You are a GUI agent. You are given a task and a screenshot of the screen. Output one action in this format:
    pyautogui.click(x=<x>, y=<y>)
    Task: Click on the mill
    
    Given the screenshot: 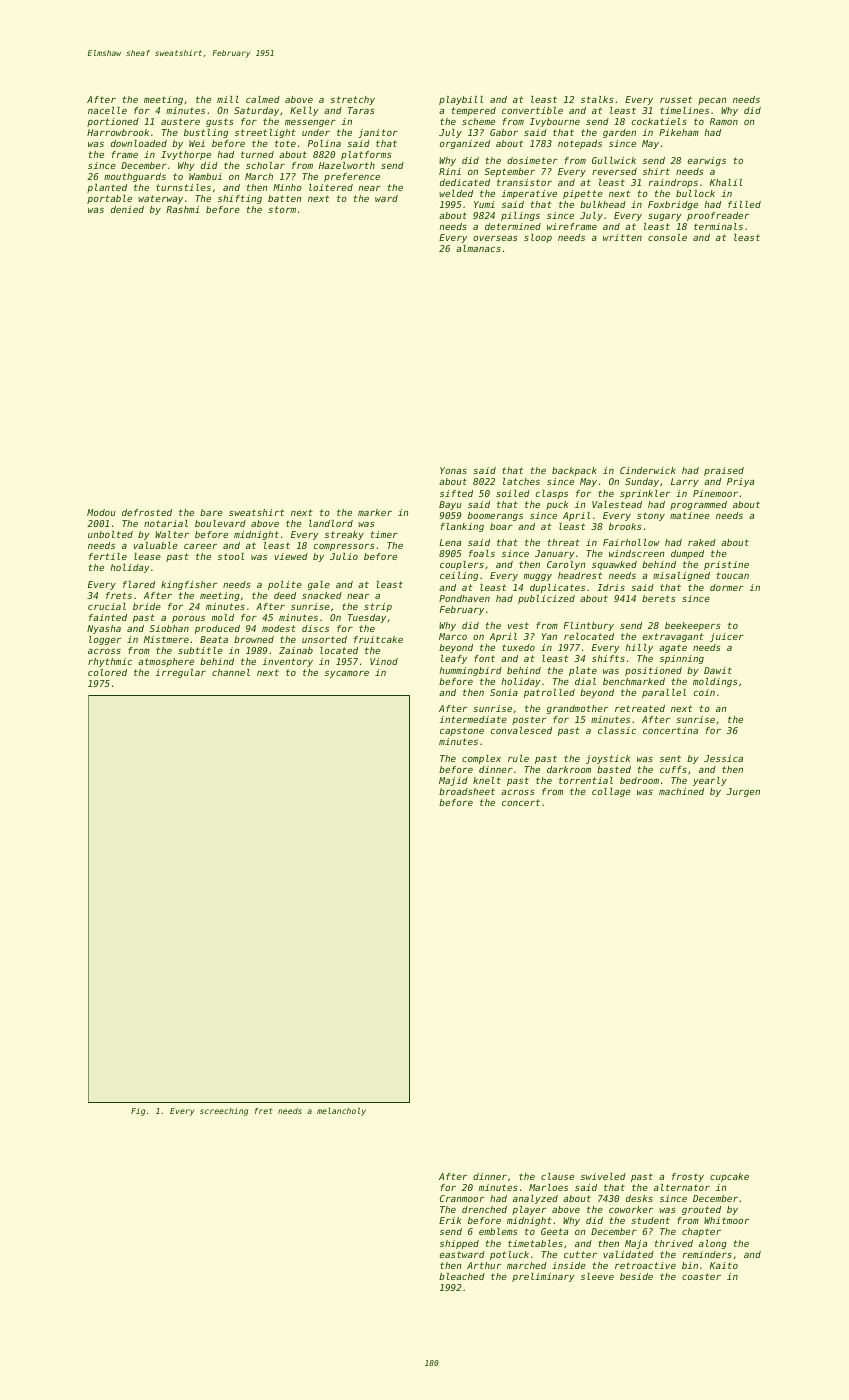 What is the action you would take?
    pyautogui.click(x=228, y=99)
